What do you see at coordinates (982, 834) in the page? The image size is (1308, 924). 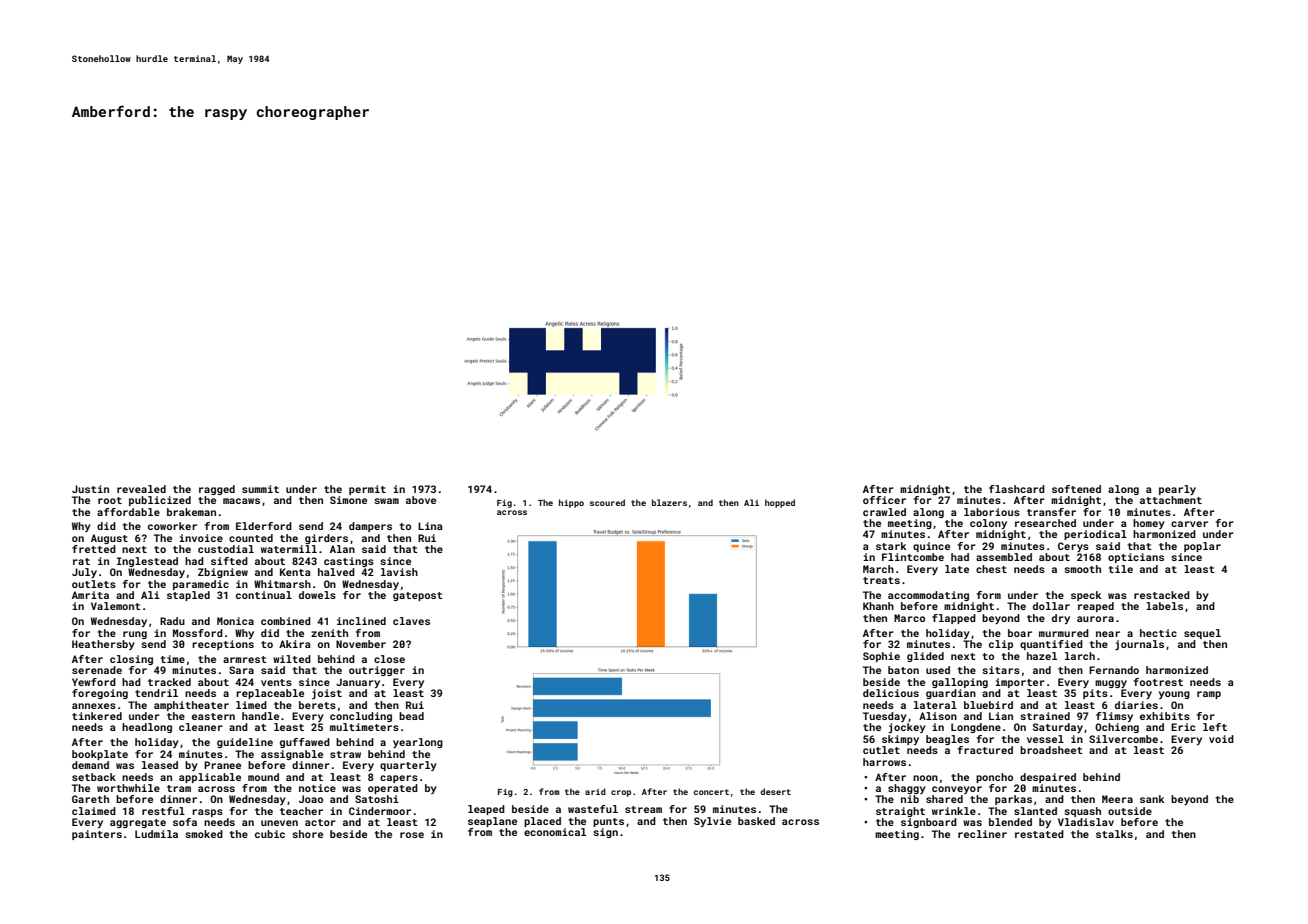 I see `recliner` at bounding box center [982, 834].
